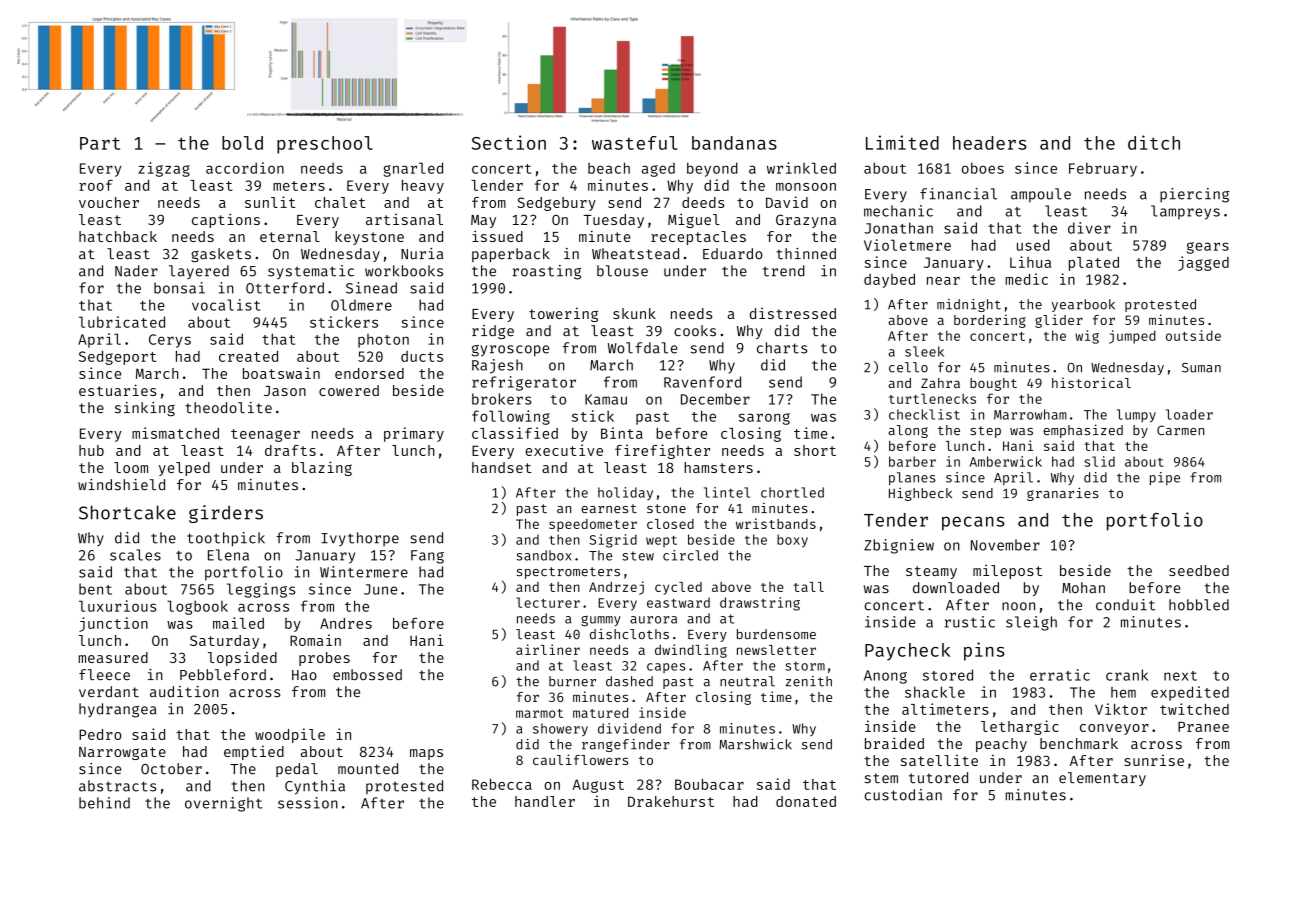 The height and width of the screenshot is (924, 1308). What do you see at coordinates (931, 572) in the screenshot?
I see `steamy` at bounding box center [931, 572].
